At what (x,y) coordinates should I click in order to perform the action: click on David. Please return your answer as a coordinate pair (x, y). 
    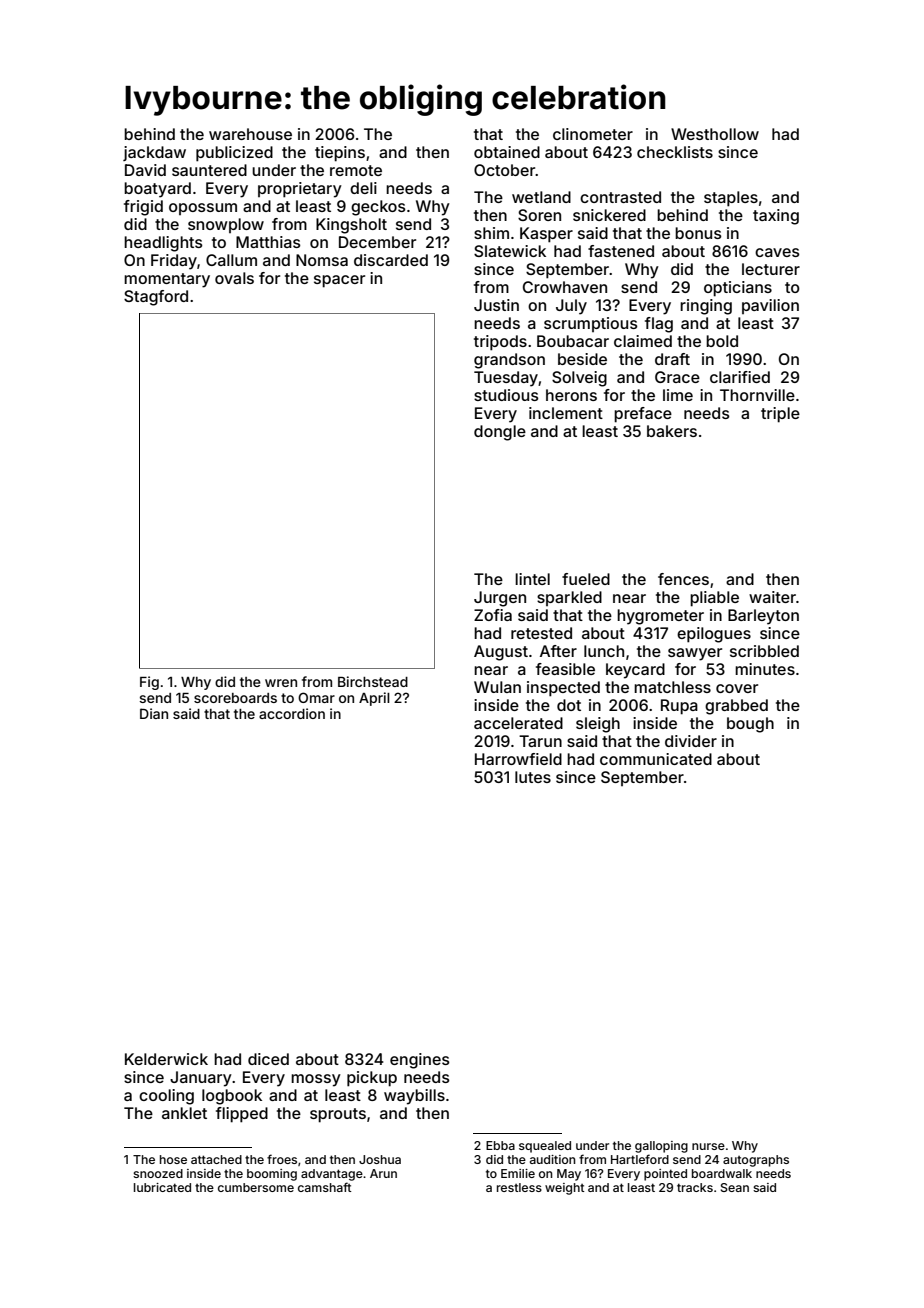
    Looking at the image, I should click on (145, 170).
